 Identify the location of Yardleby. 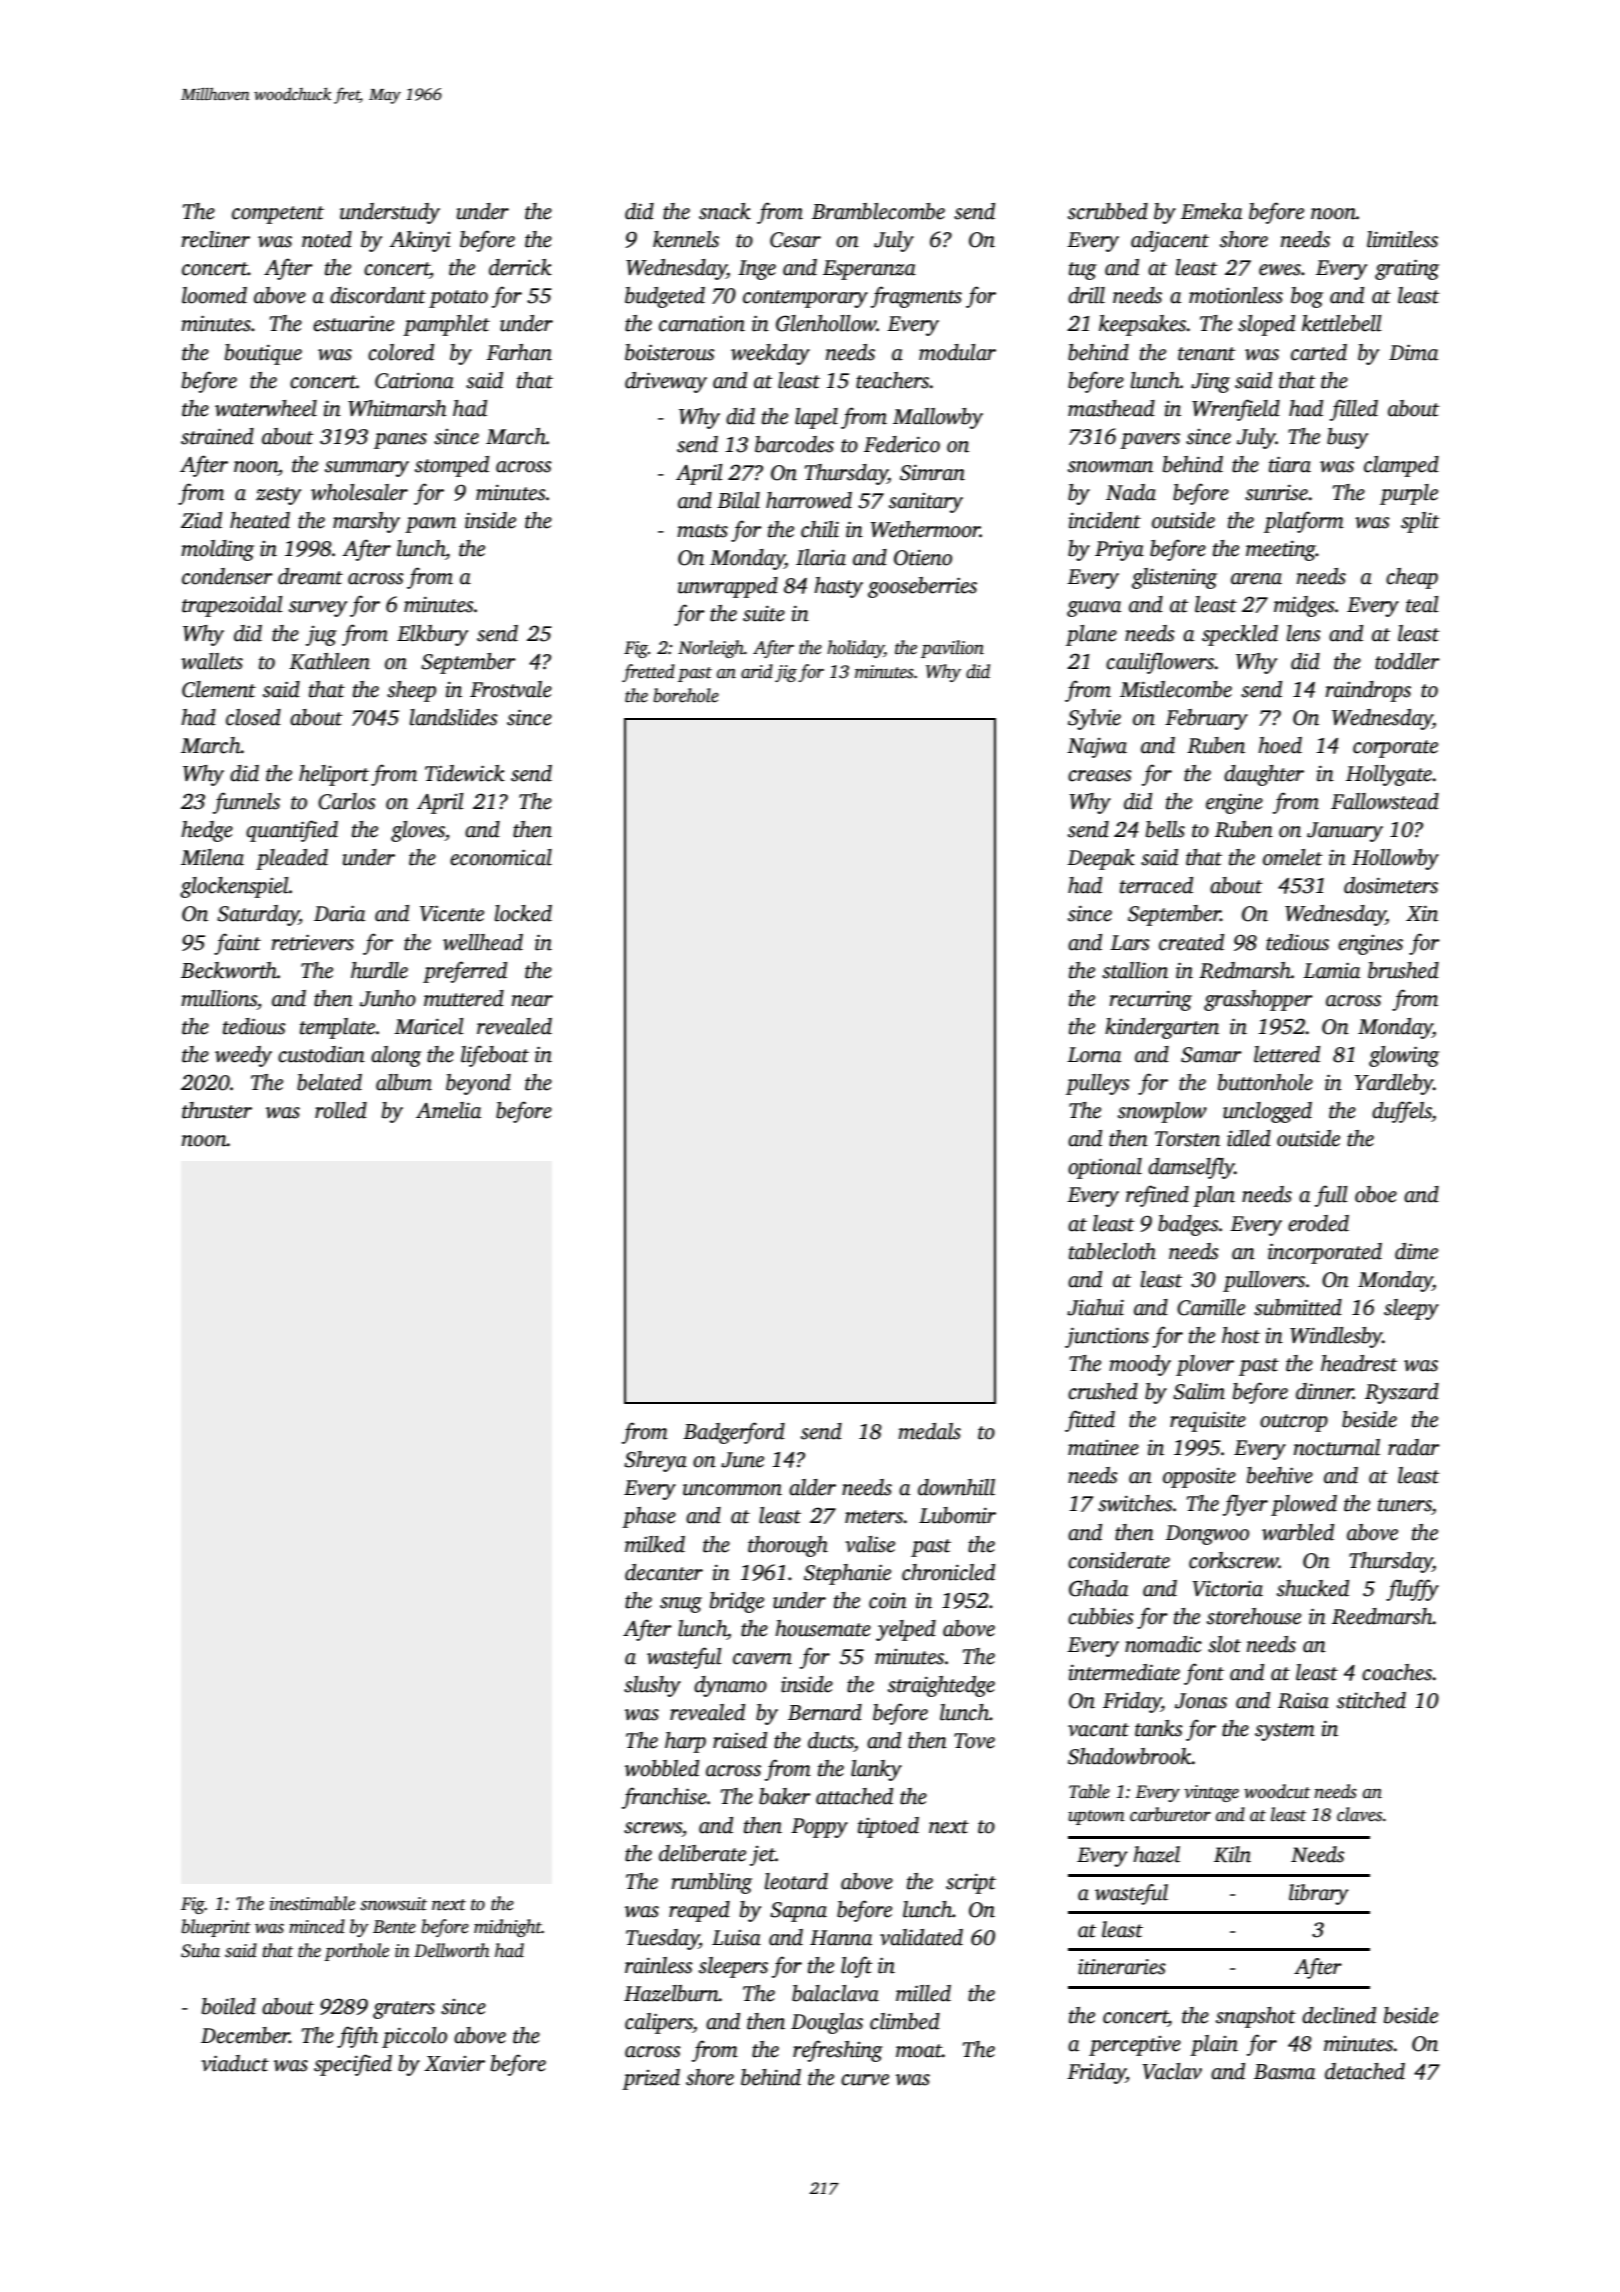
(1394, 1084).
